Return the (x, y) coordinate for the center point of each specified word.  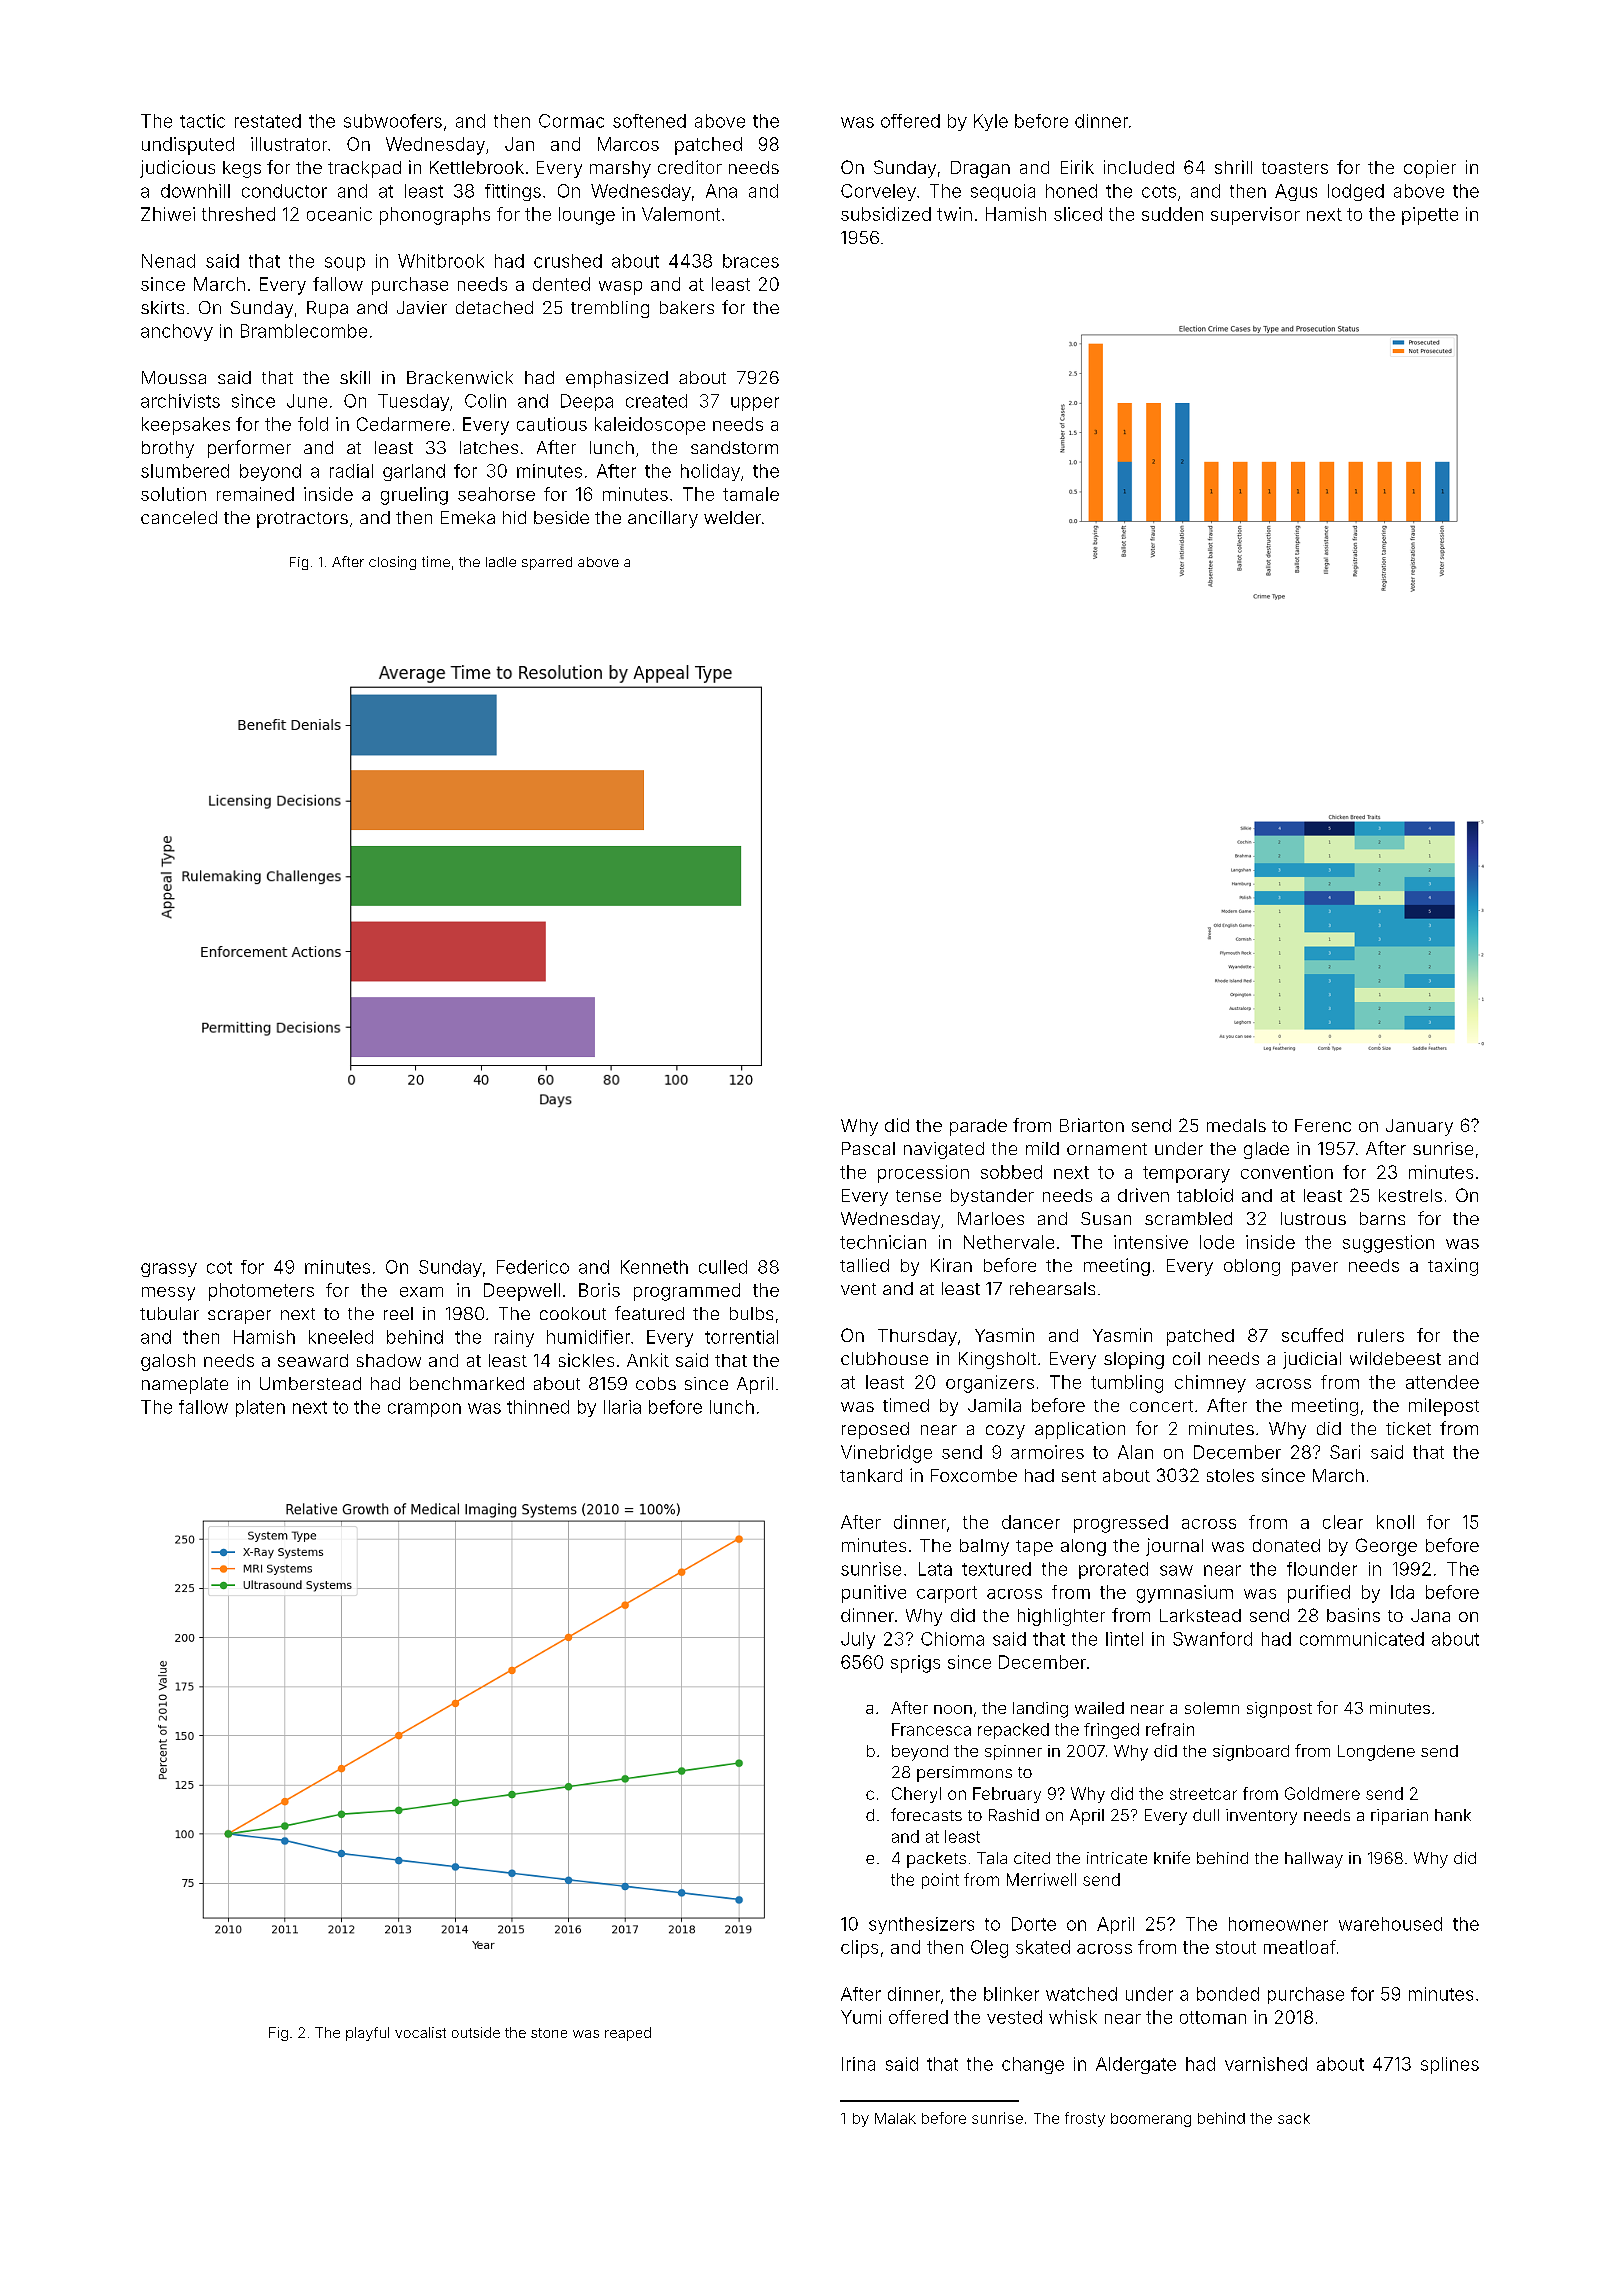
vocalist (420, 2032)
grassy (169, 1270)
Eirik (1077, 167)
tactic (202, 121)
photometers (261, 1292)
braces (751, 261)
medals (1236, 1125)
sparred (547, 563)
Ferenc (1323, 1125)
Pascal (868, 1148)
